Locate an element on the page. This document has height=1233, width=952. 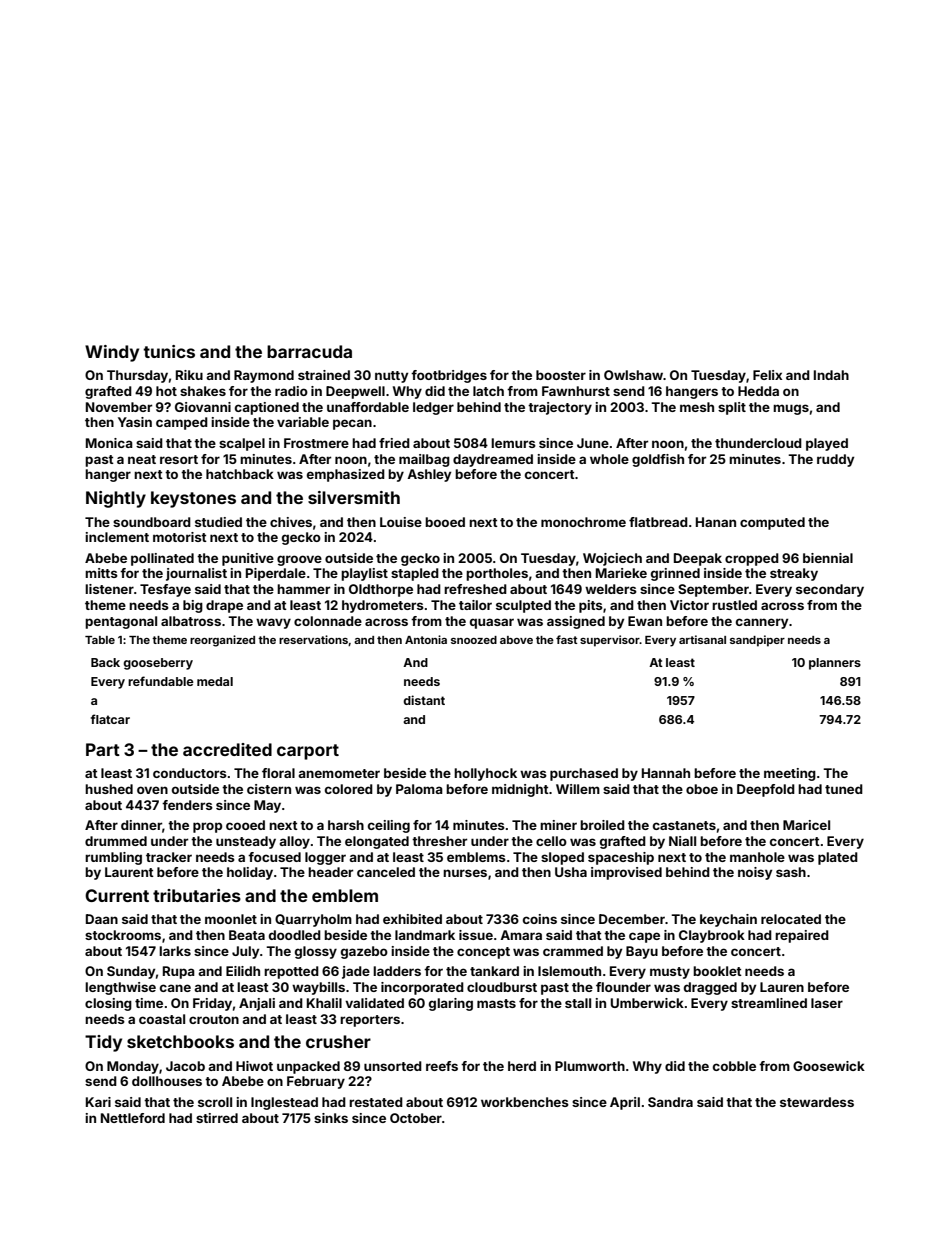
crouton is located at coordinates (214, 1019).
